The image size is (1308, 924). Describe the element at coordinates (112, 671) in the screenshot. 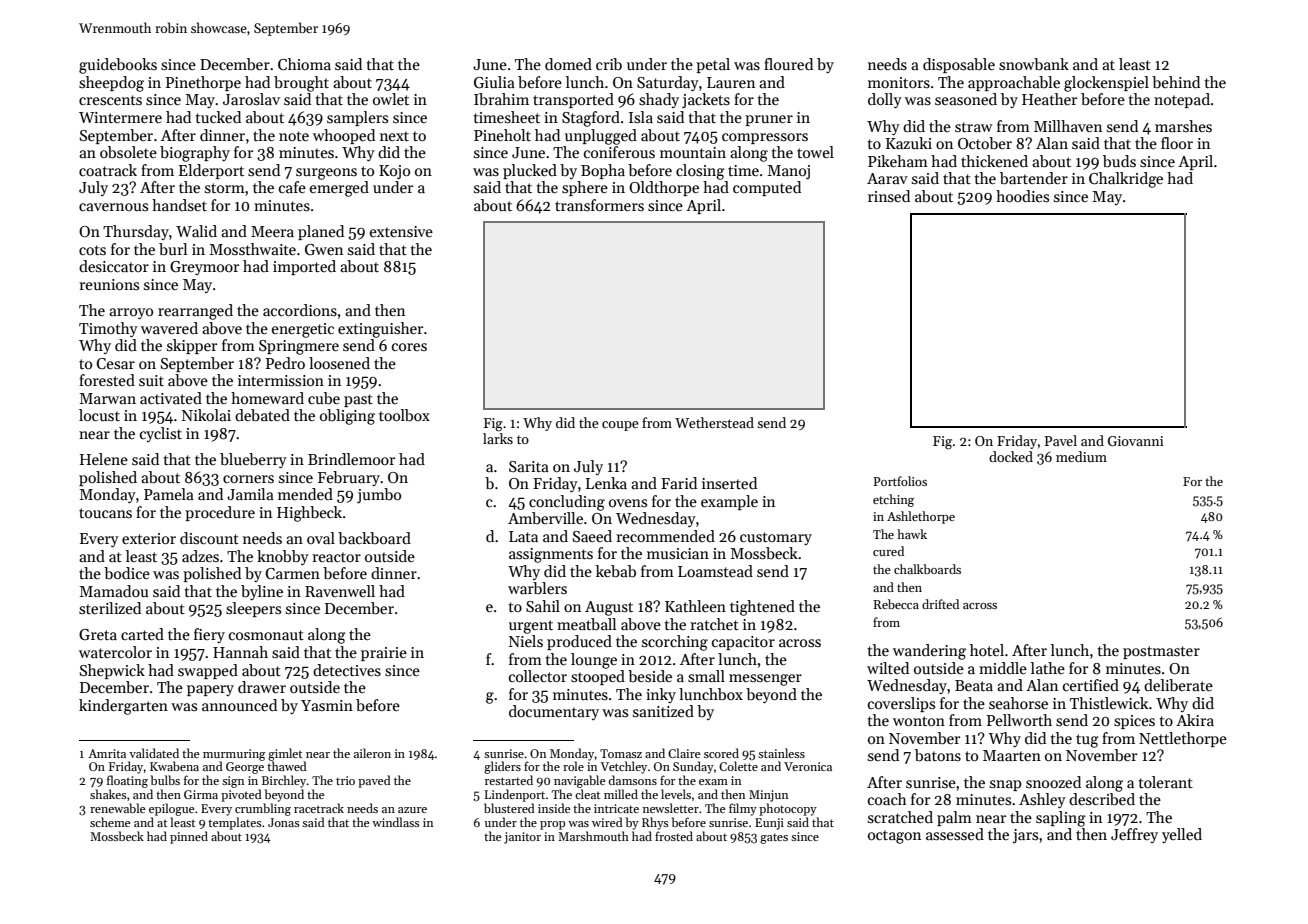

I see `Shepwick` at that location.
